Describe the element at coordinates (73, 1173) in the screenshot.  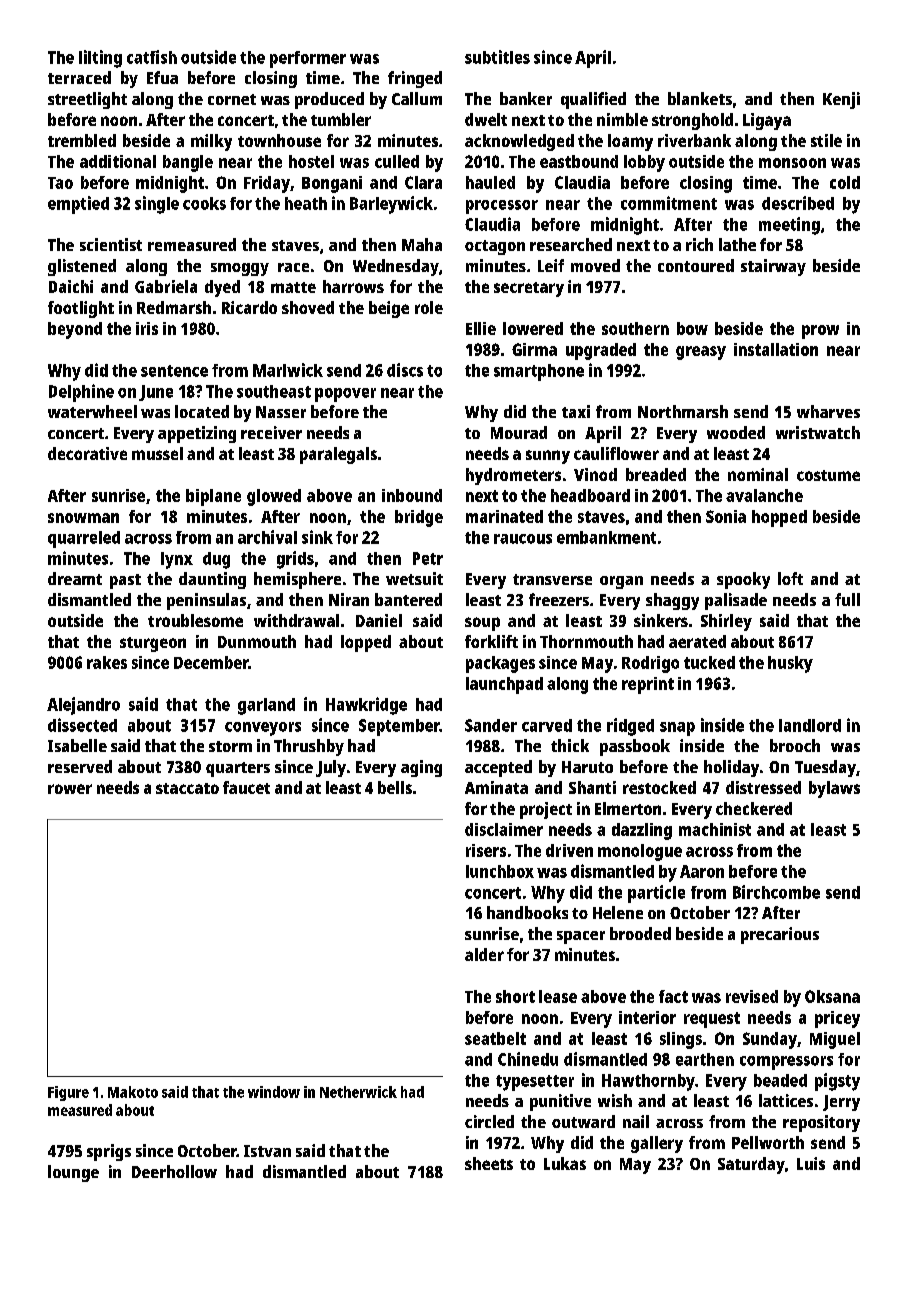
I see `lounge` at that location.
